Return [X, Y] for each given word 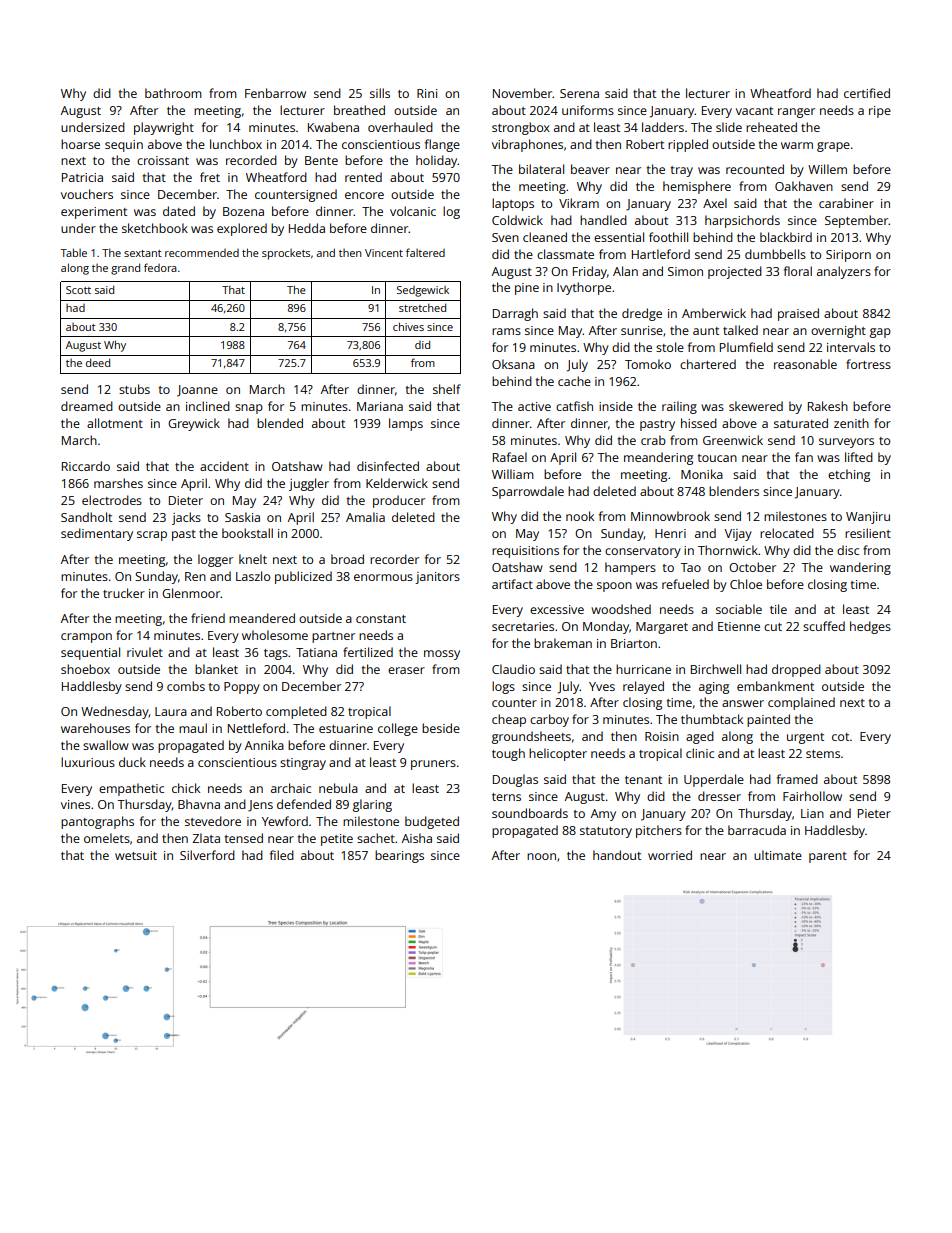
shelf [447, 389]
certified [867, 93]
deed [98, 362]
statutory [606, 832]
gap [880, 333]
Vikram [579, 203]
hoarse [80, 144]
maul [193, 728]
